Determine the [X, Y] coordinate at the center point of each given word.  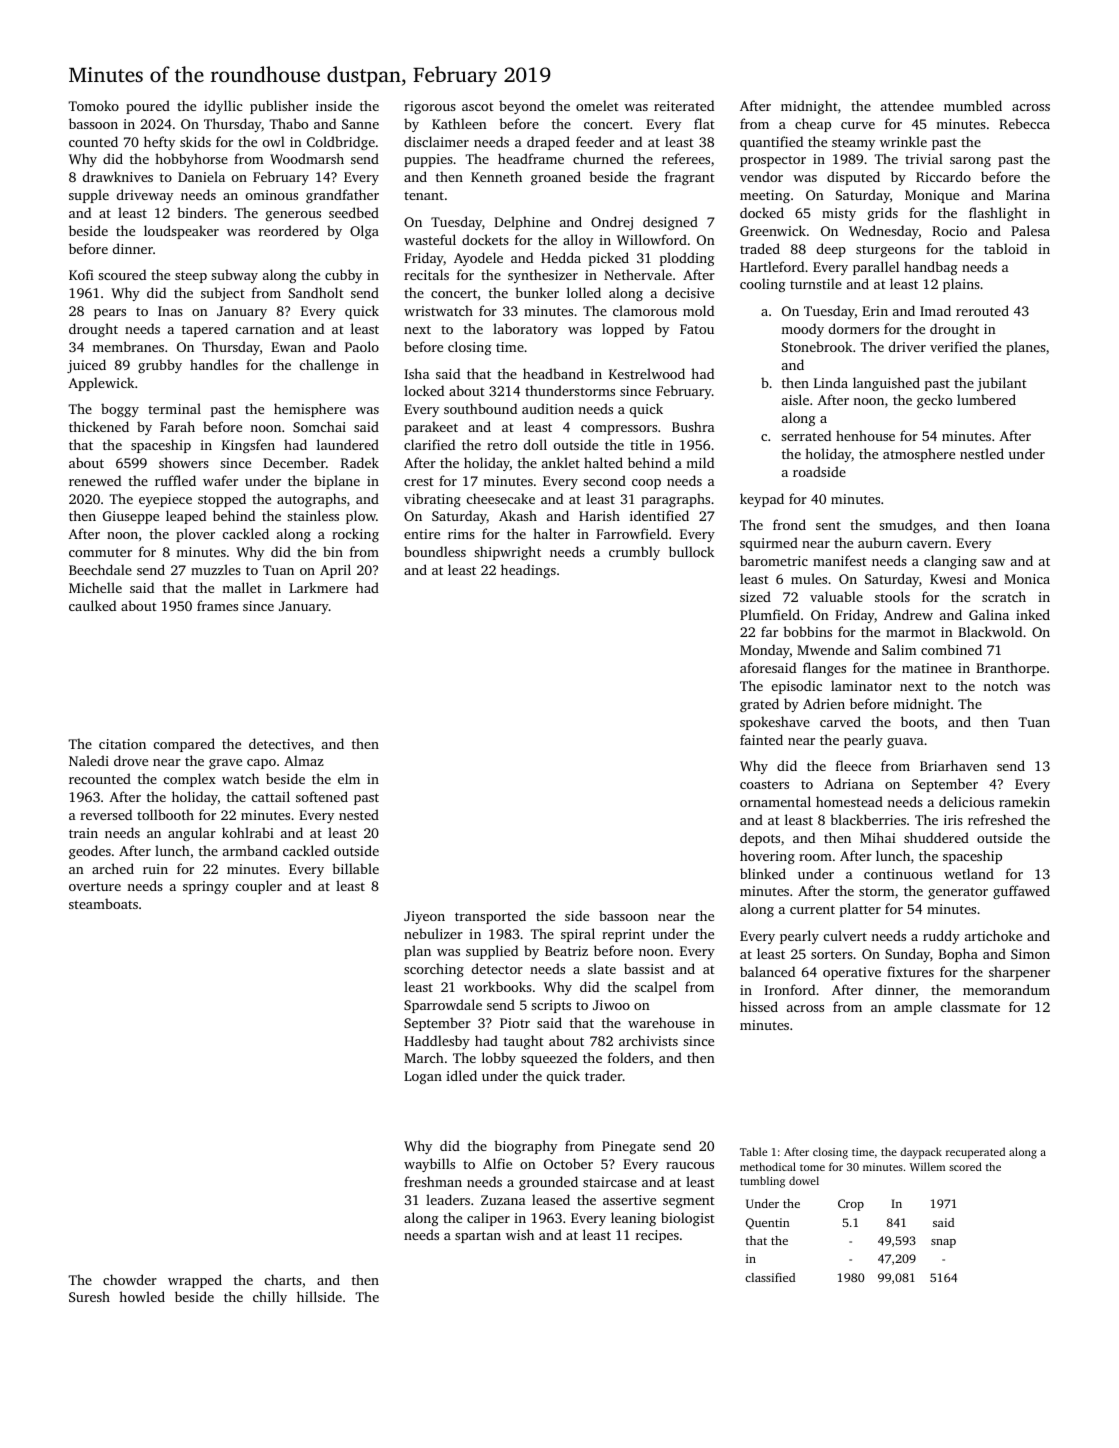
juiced [86, 366]
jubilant [1002, 384]
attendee [907, 105]
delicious [966, 801]
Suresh [89, 1296]
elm [349, 778]
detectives [279, 743]
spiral [578, 935]
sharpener [1019, 973]
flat [704, 123]
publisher [279, 107]
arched [113, 868]
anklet [561, 462]
